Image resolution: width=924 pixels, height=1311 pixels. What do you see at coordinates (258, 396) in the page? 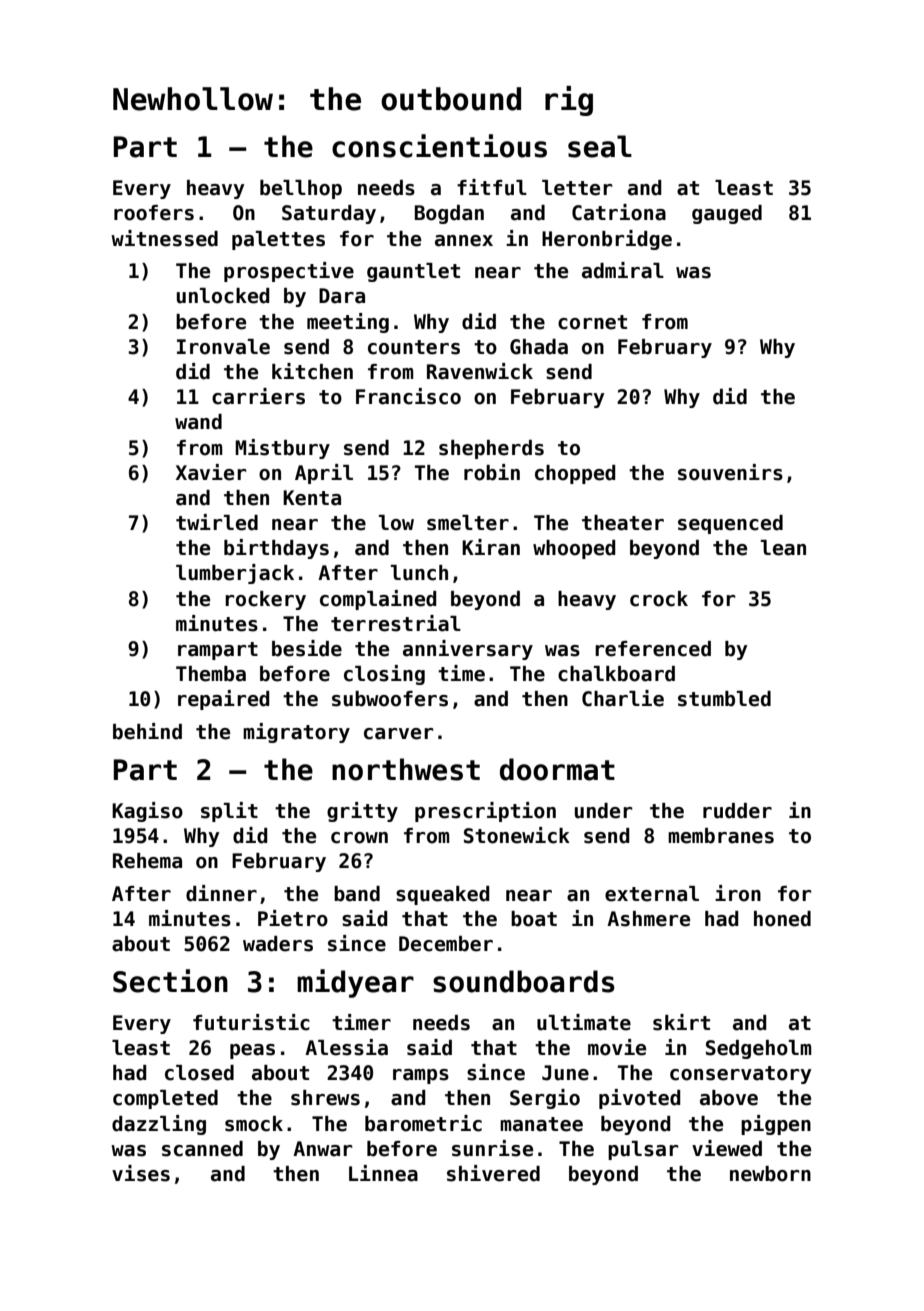
I see `carriers` at bounding box center [258, 396].
